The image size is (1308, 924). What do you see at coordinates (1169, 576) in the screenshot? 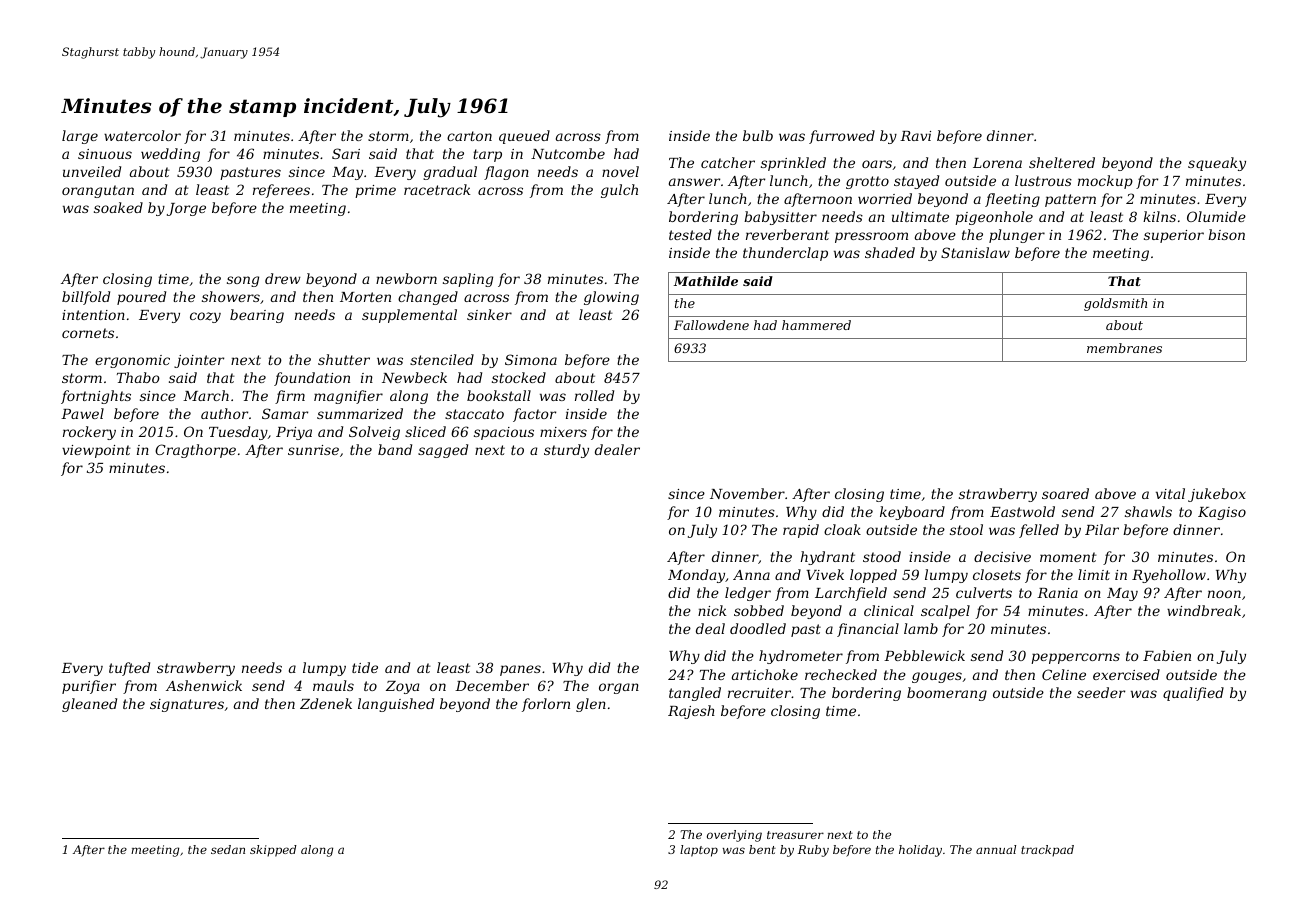
I see `Ryehollow` at bounding box center [1169, 576].
